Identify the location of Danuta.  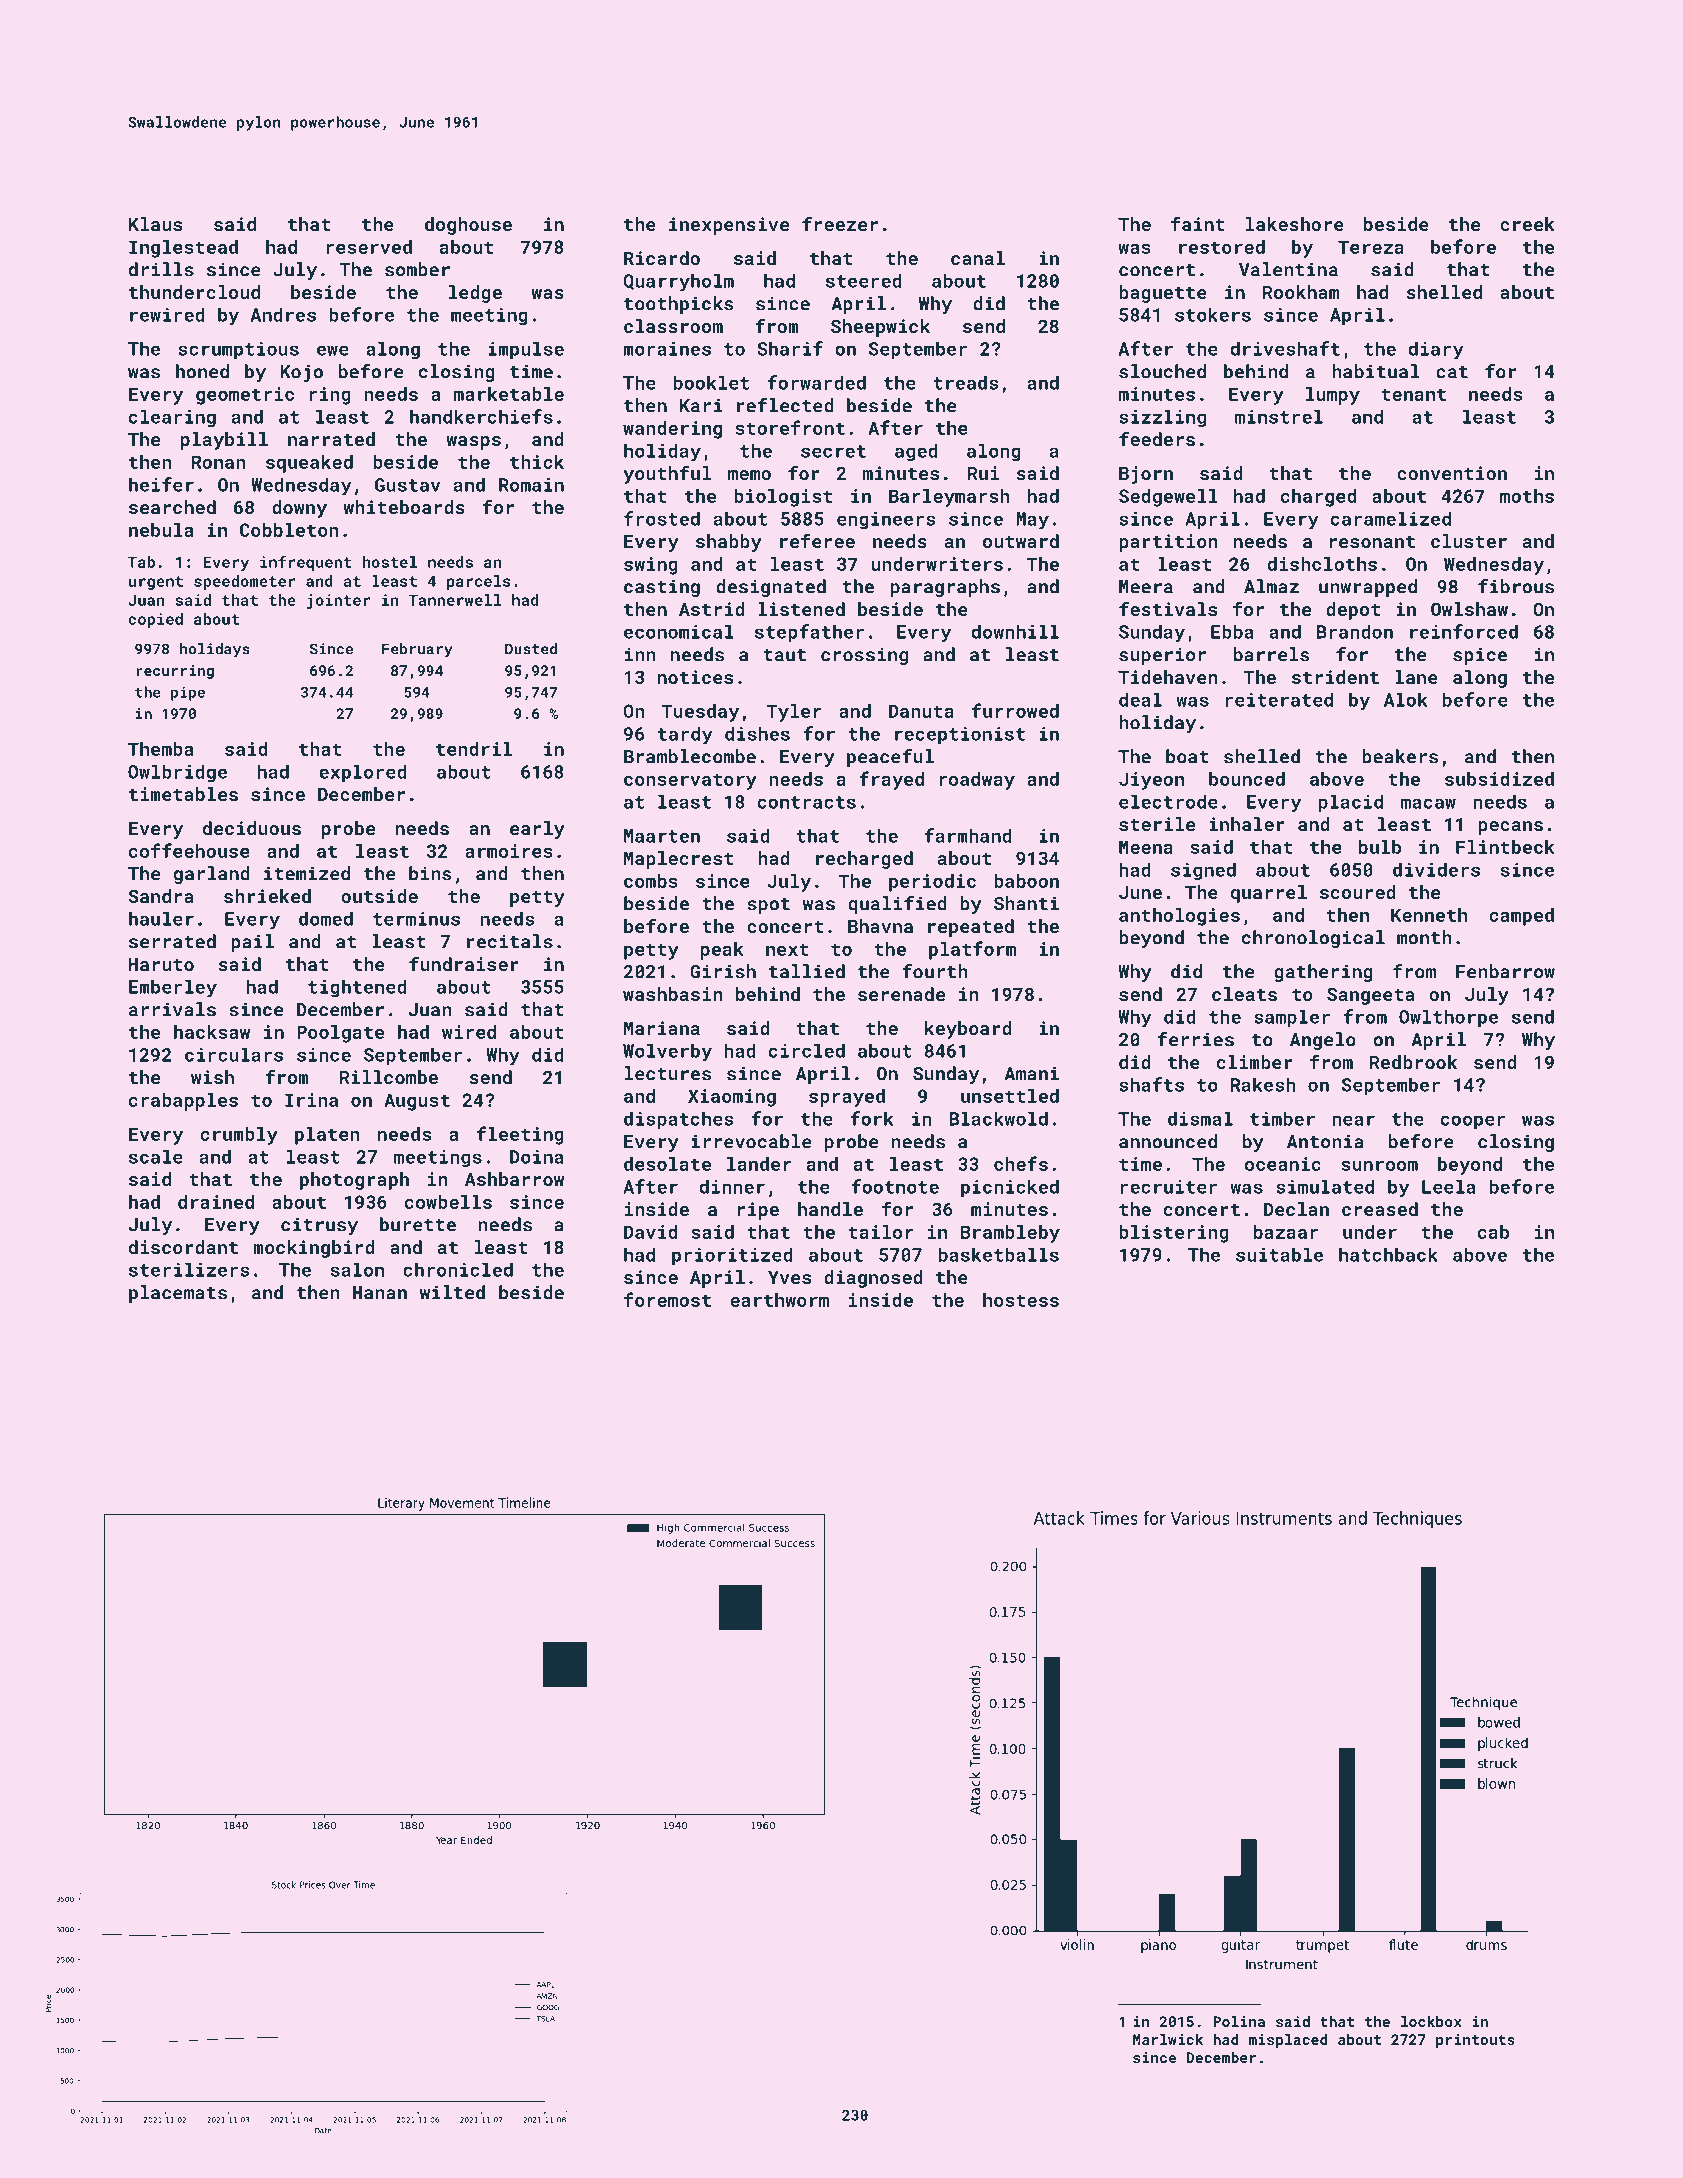
(921, 711).
